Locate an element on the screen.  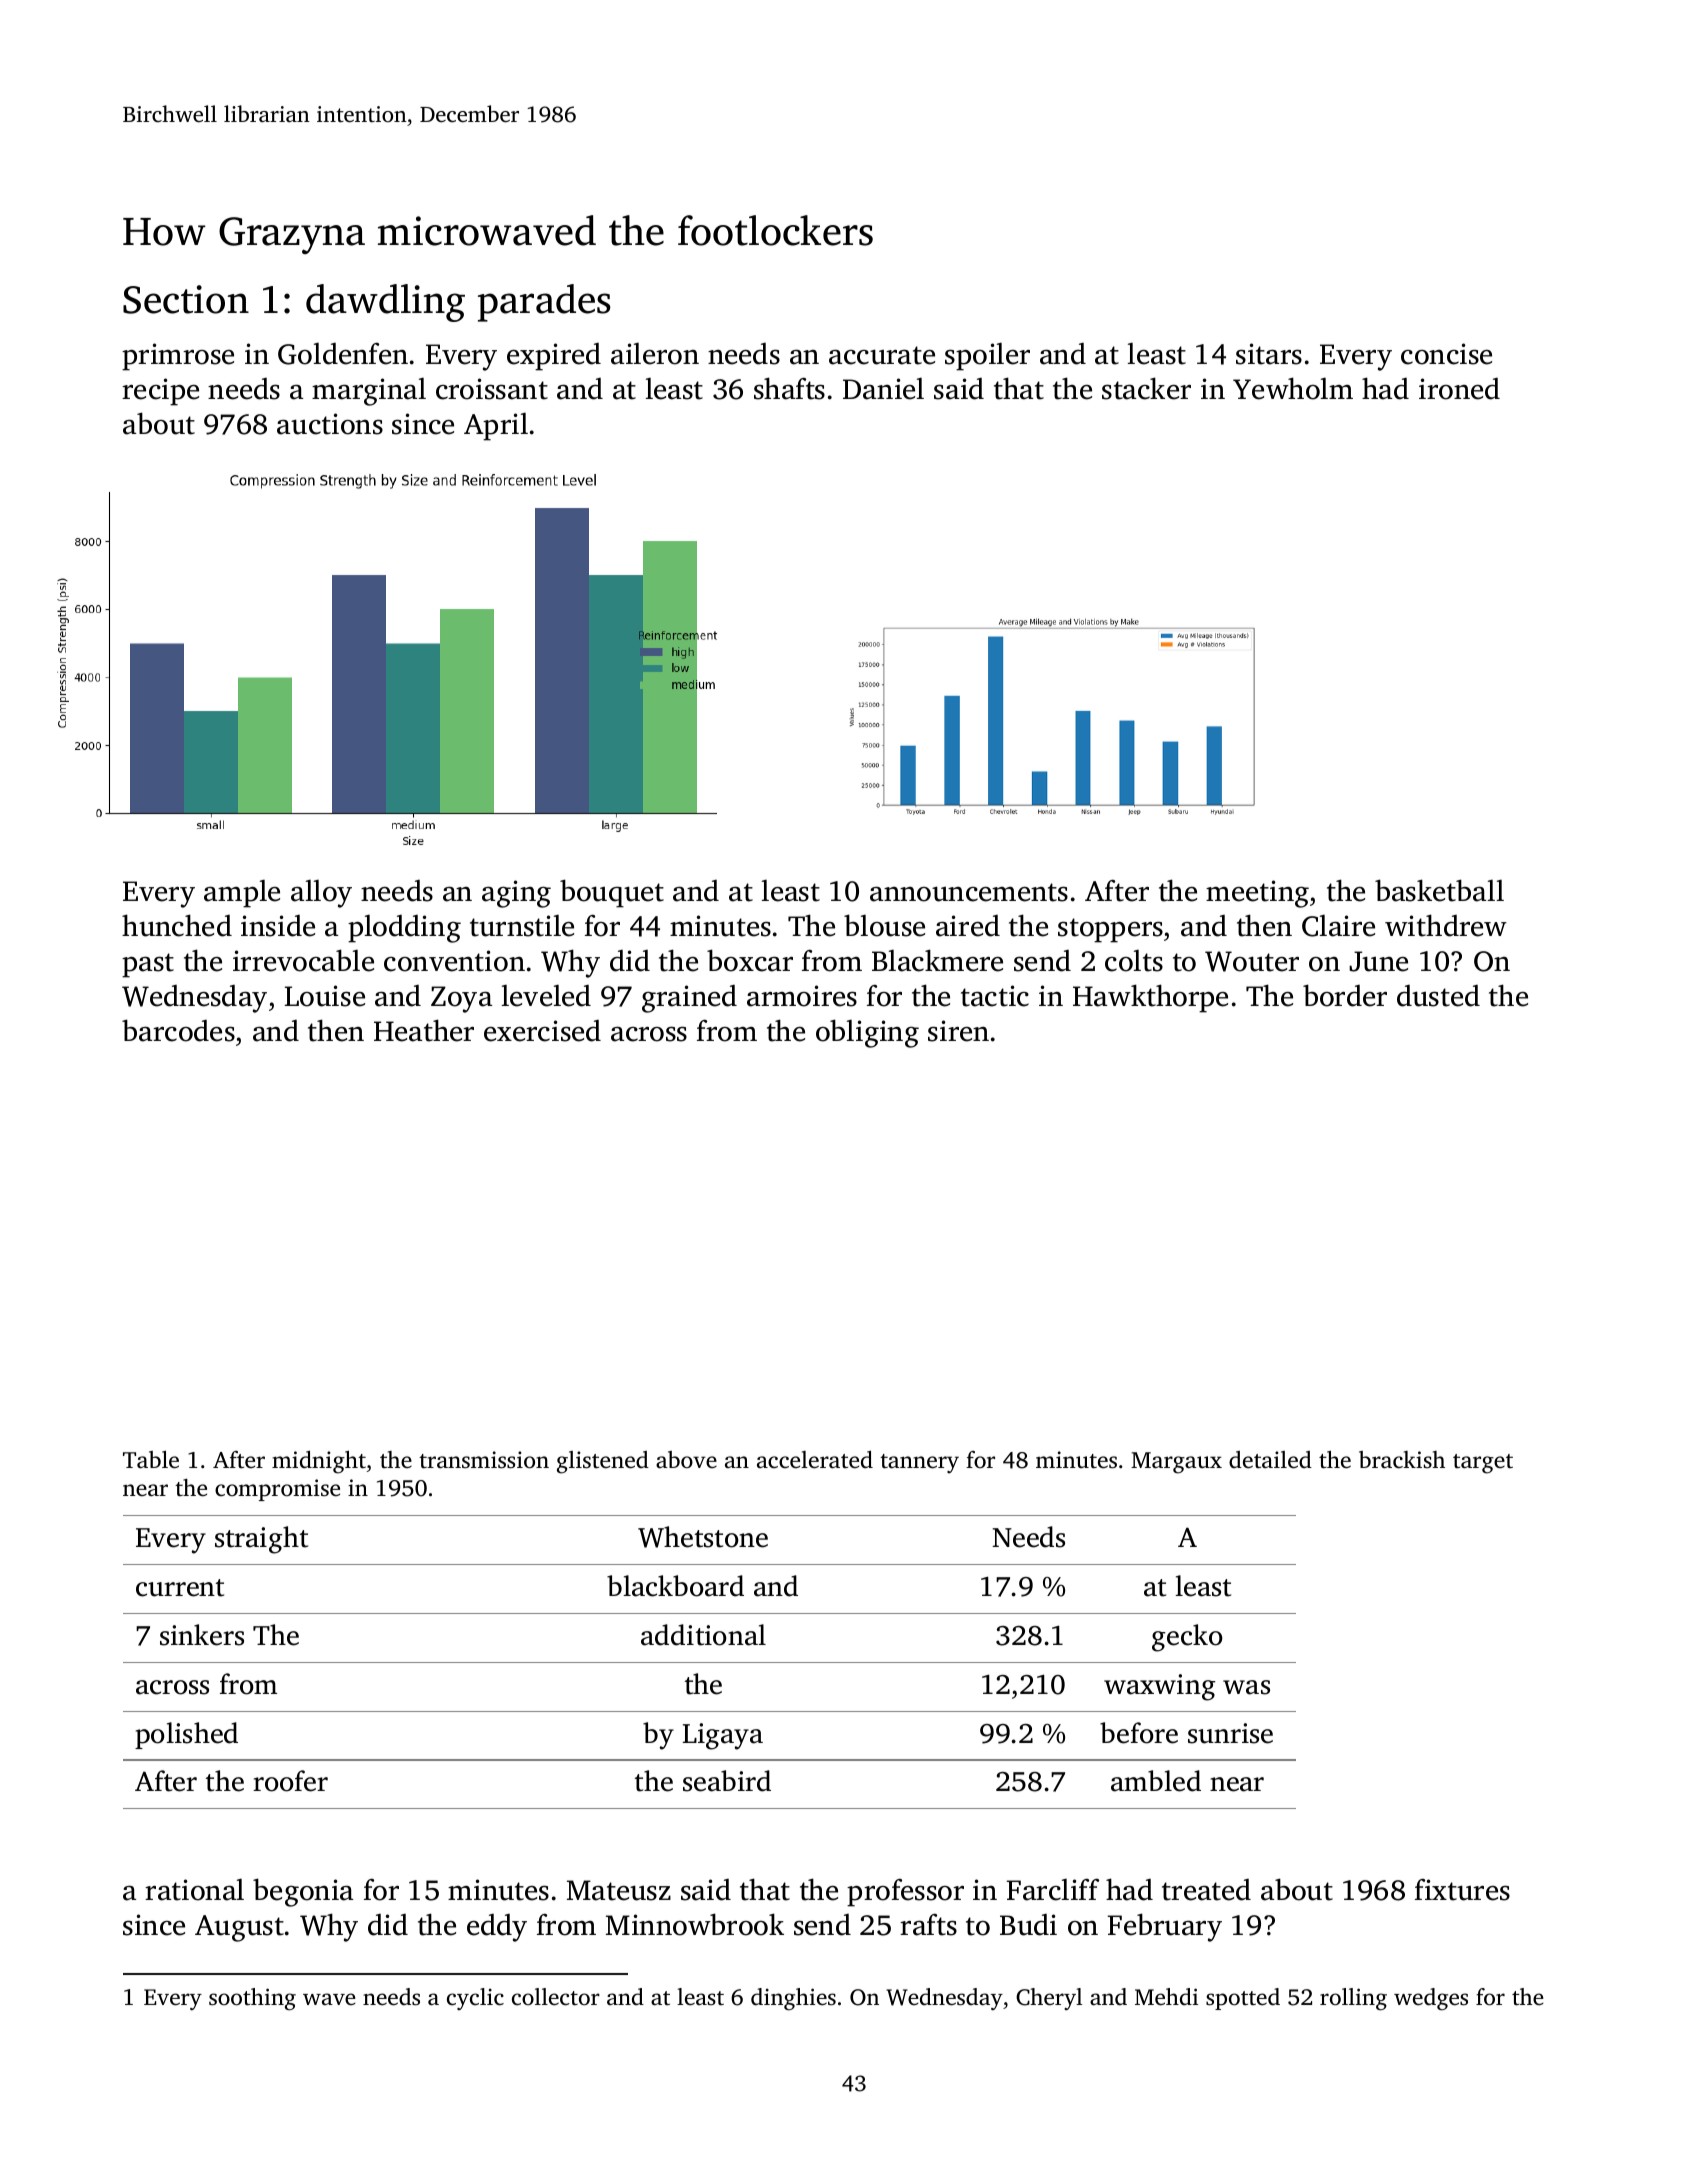
sitars is located at coordinates (1269, 354).
